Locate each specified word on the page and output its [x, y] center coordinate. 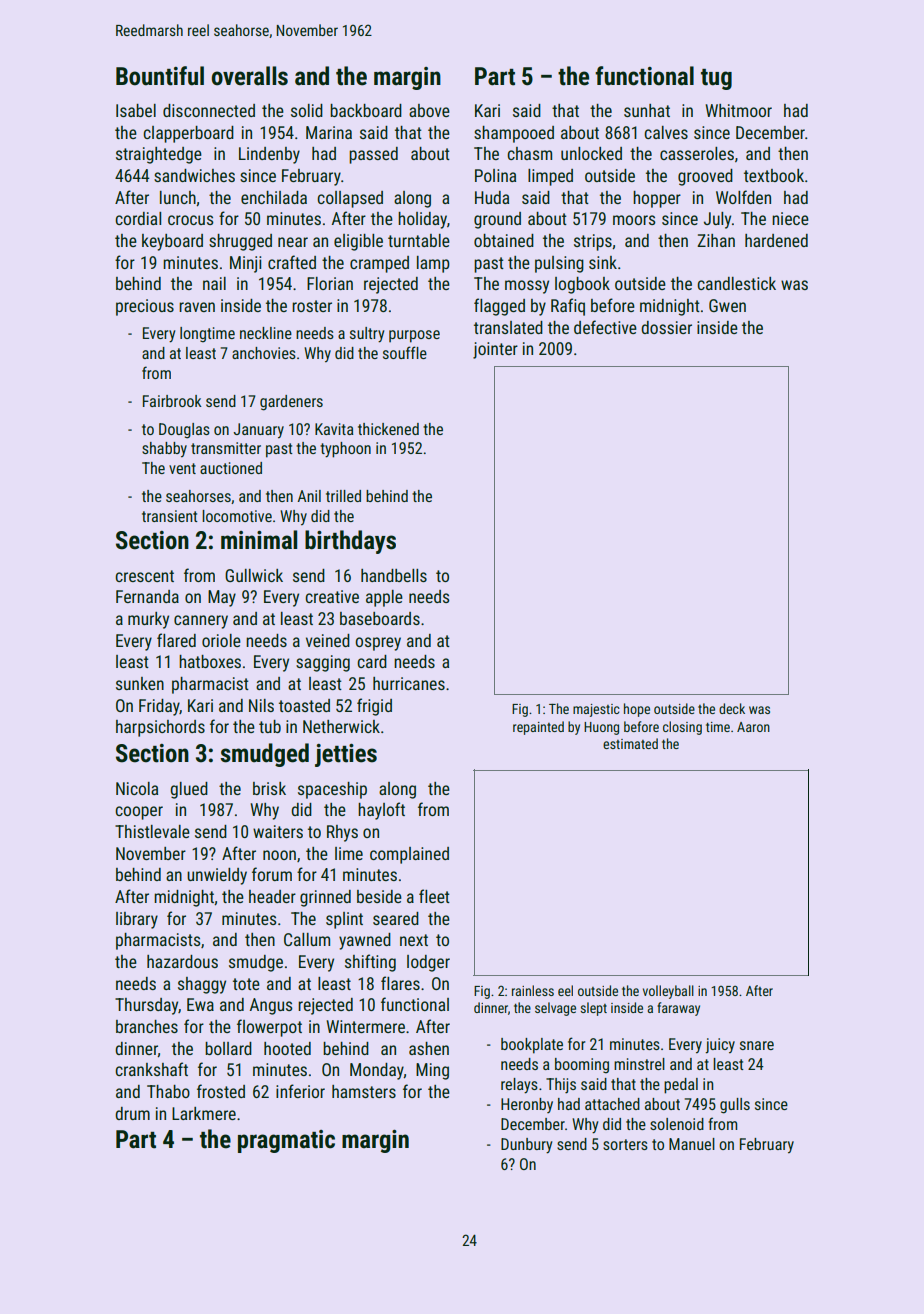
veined [328, 640]
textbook [774, 175]
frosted [221, 1091]
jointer [495, 350]
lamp [433, 264]
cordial [138, 218]
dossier [666, 327]
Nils [261, 705]
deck [732, 708]
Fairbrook [172, 401]
